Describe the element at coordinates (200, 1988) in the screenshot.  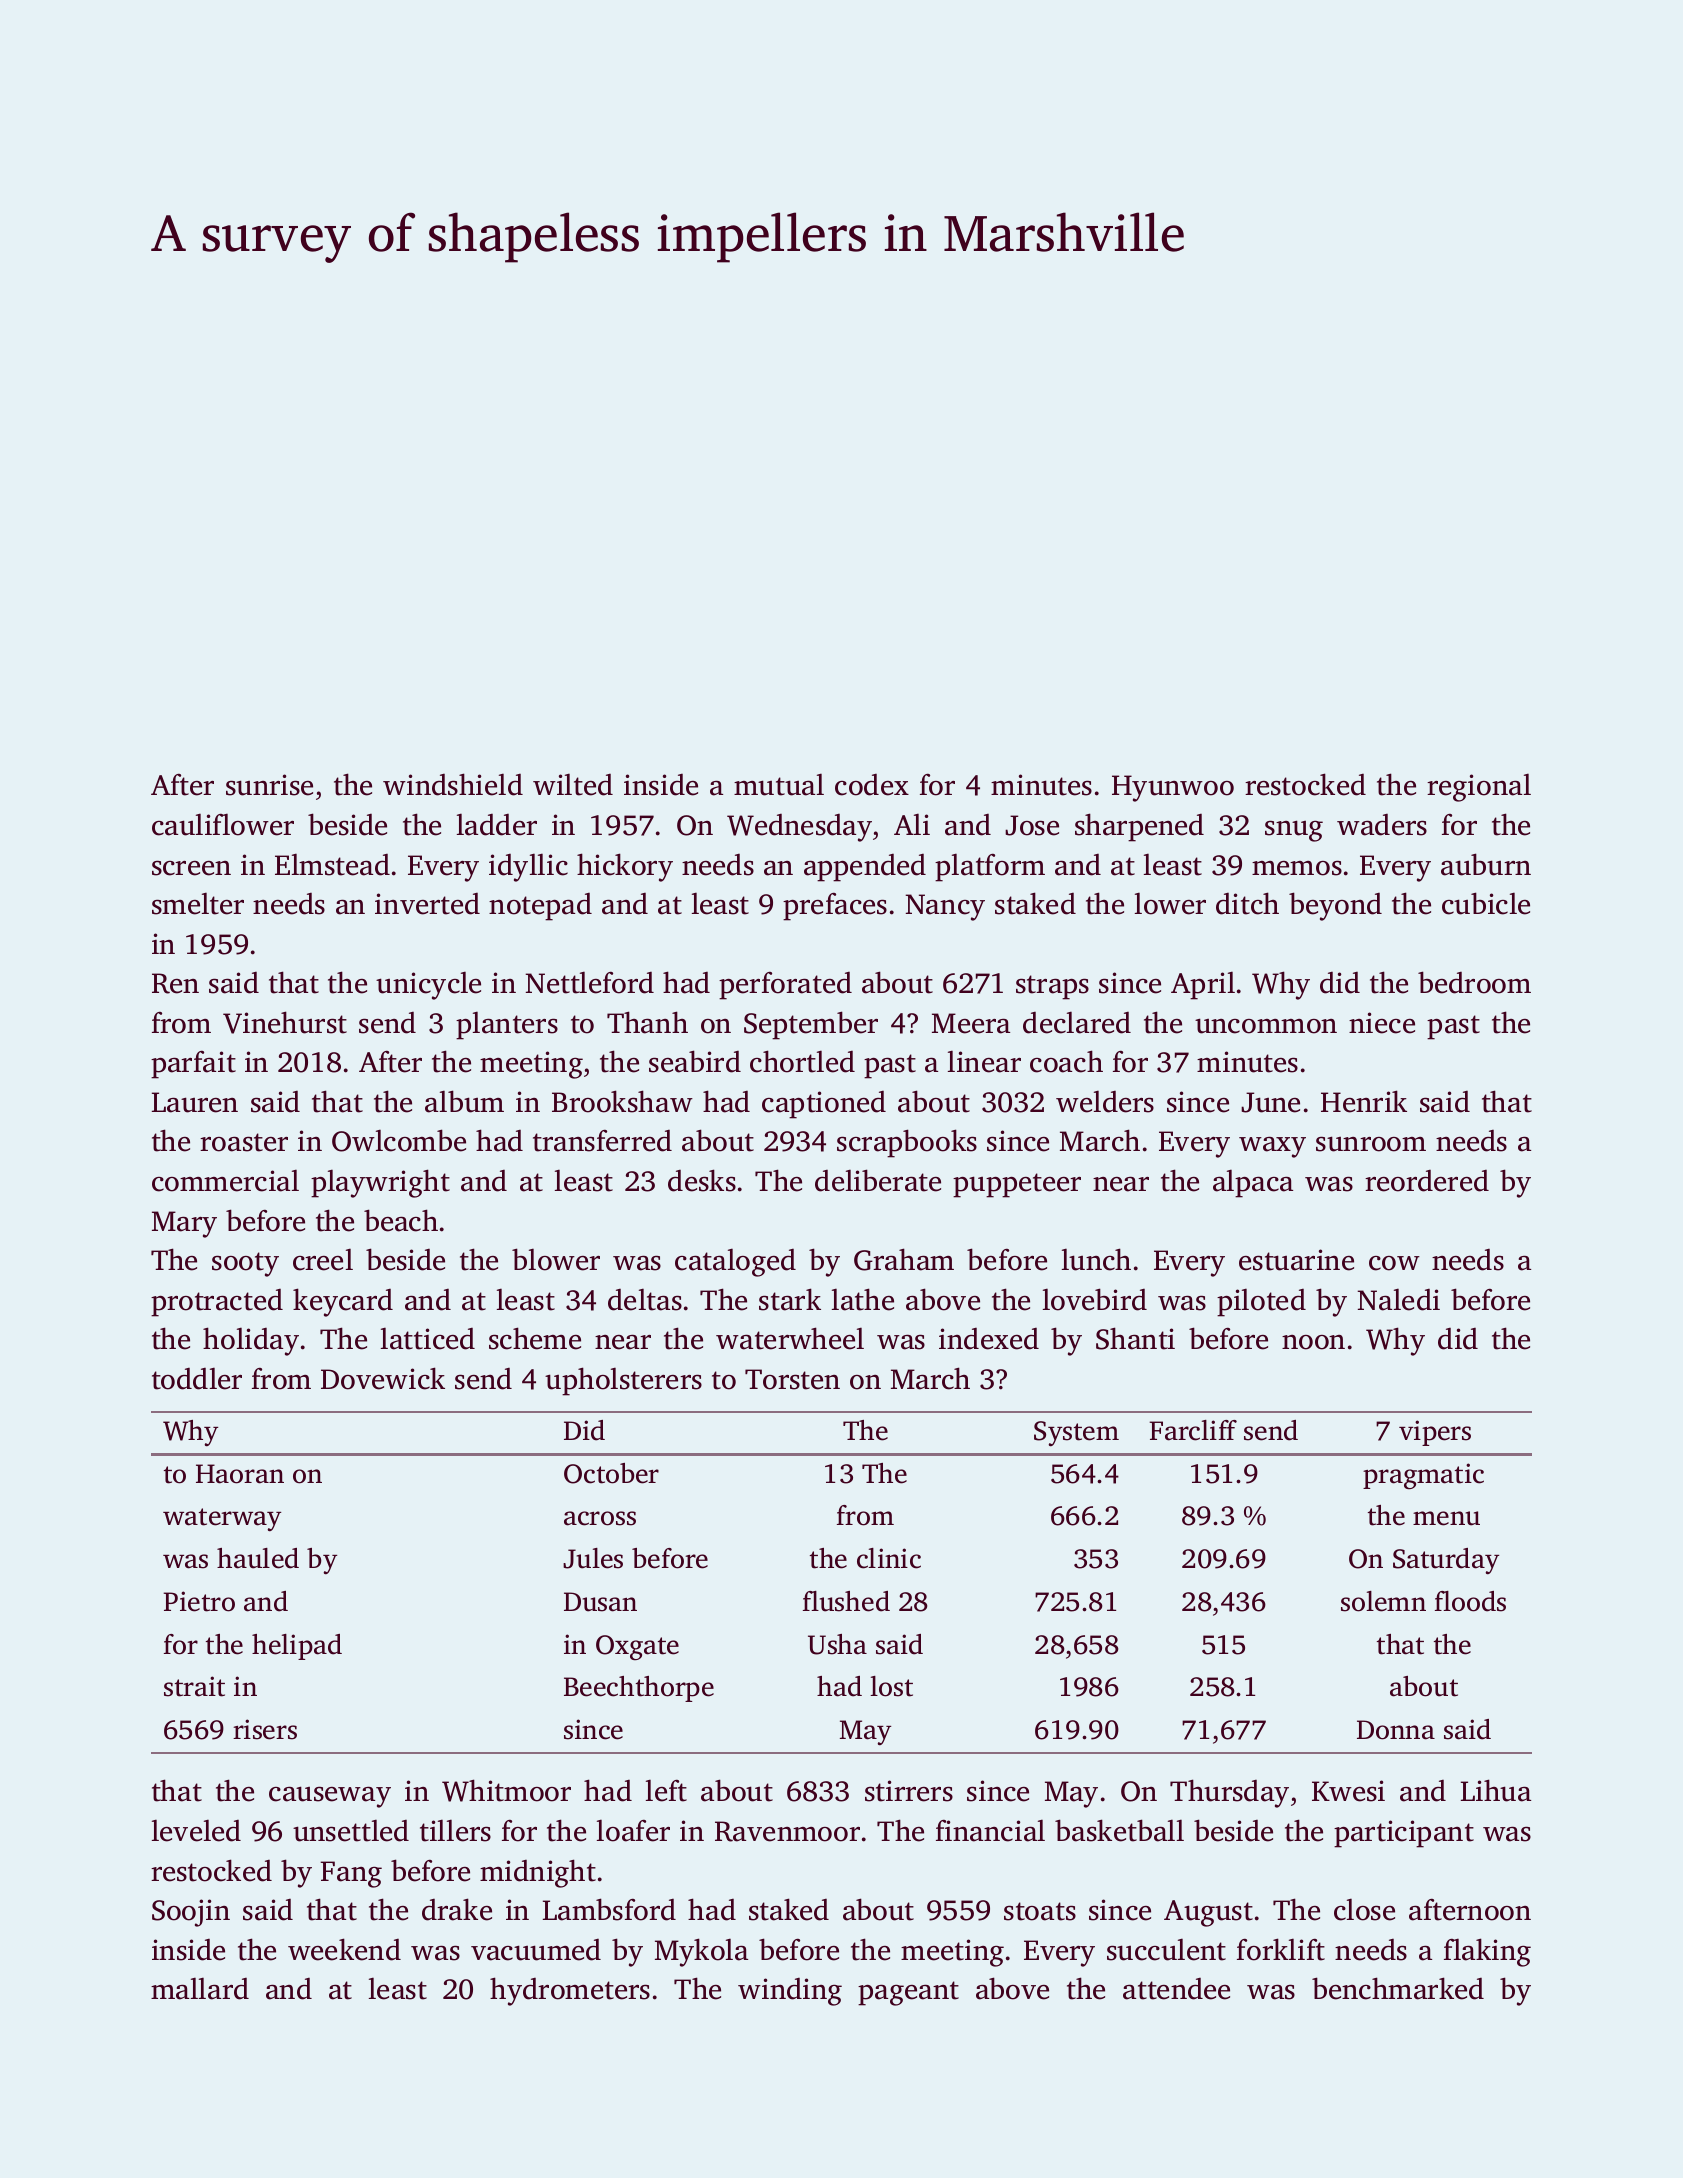
I see `mallard` at that location.
